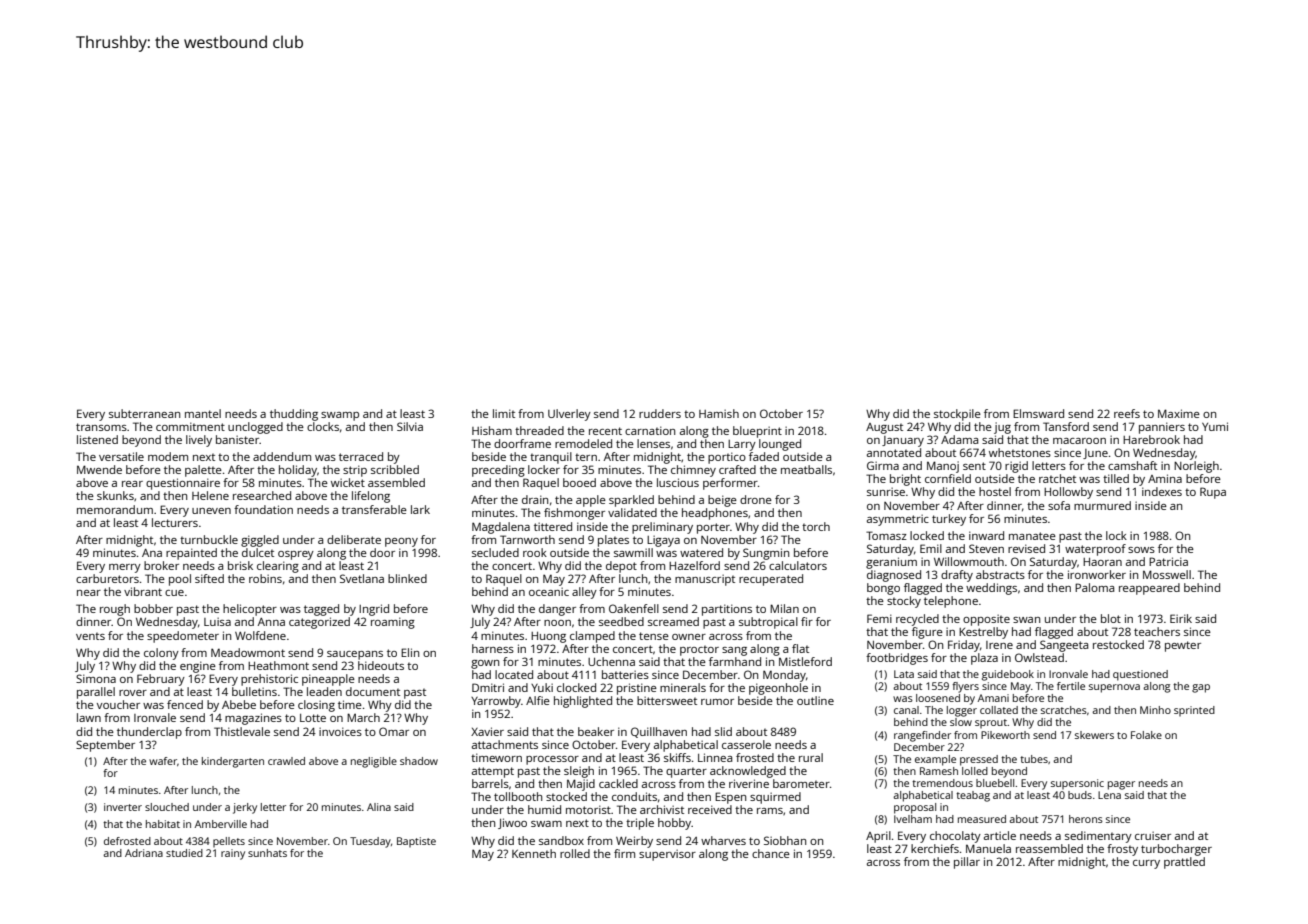  What do you see at coordinates (967, 863) in the screenshot?
I see `pillar` at bounding box center [967, 863].
